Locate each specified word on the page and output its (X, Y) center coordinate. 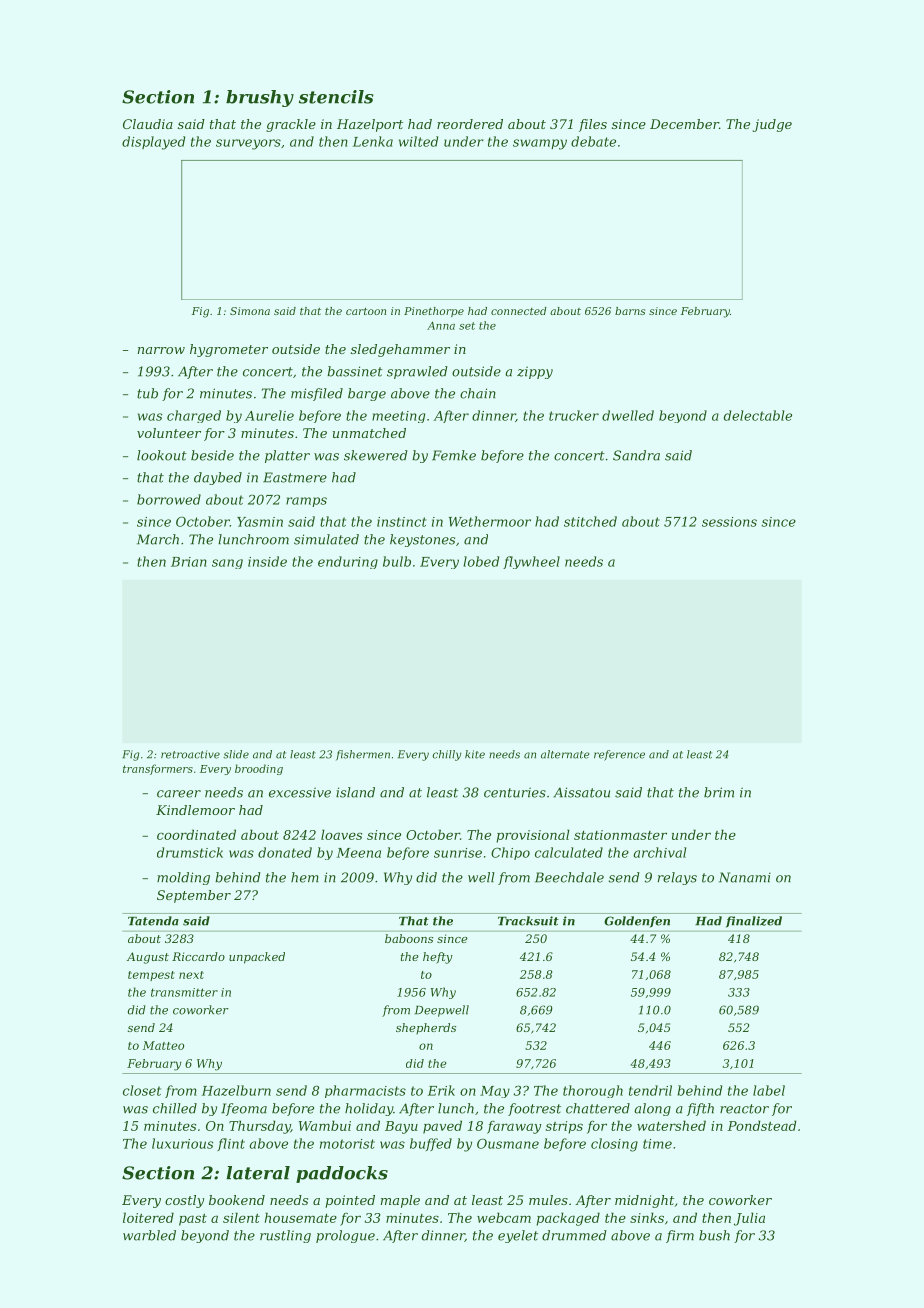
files (593, 125)
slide (236, 754)
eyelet (518, 1236)
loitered (148, 1217)
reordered (470, 124)
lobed (481, 561)
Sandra (636, 455)
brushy (260, 98)
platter (287, 456)
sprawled (417, 372)
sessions (729, 522)
